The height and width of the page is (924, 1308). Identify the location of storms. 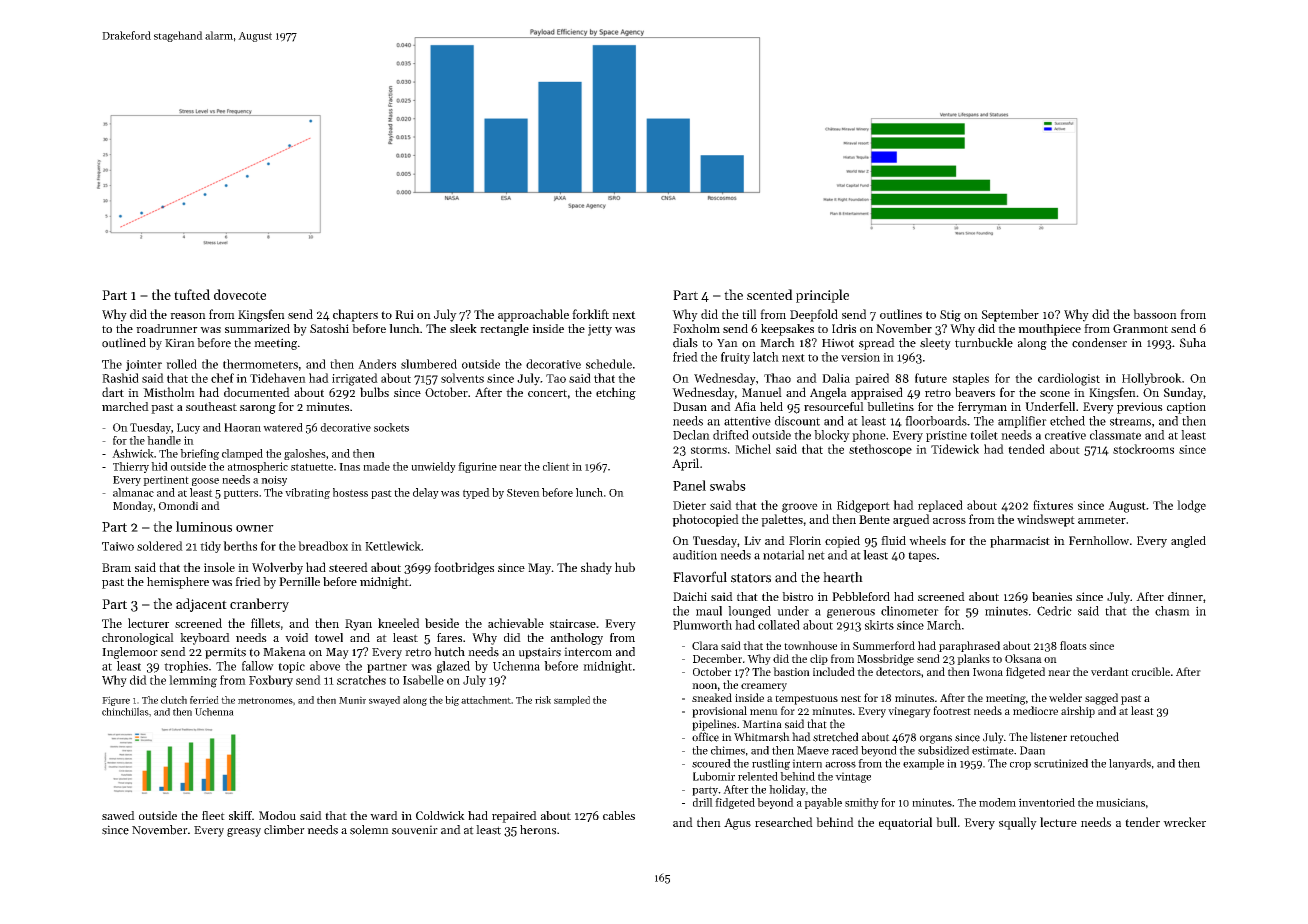
(709, 450).
